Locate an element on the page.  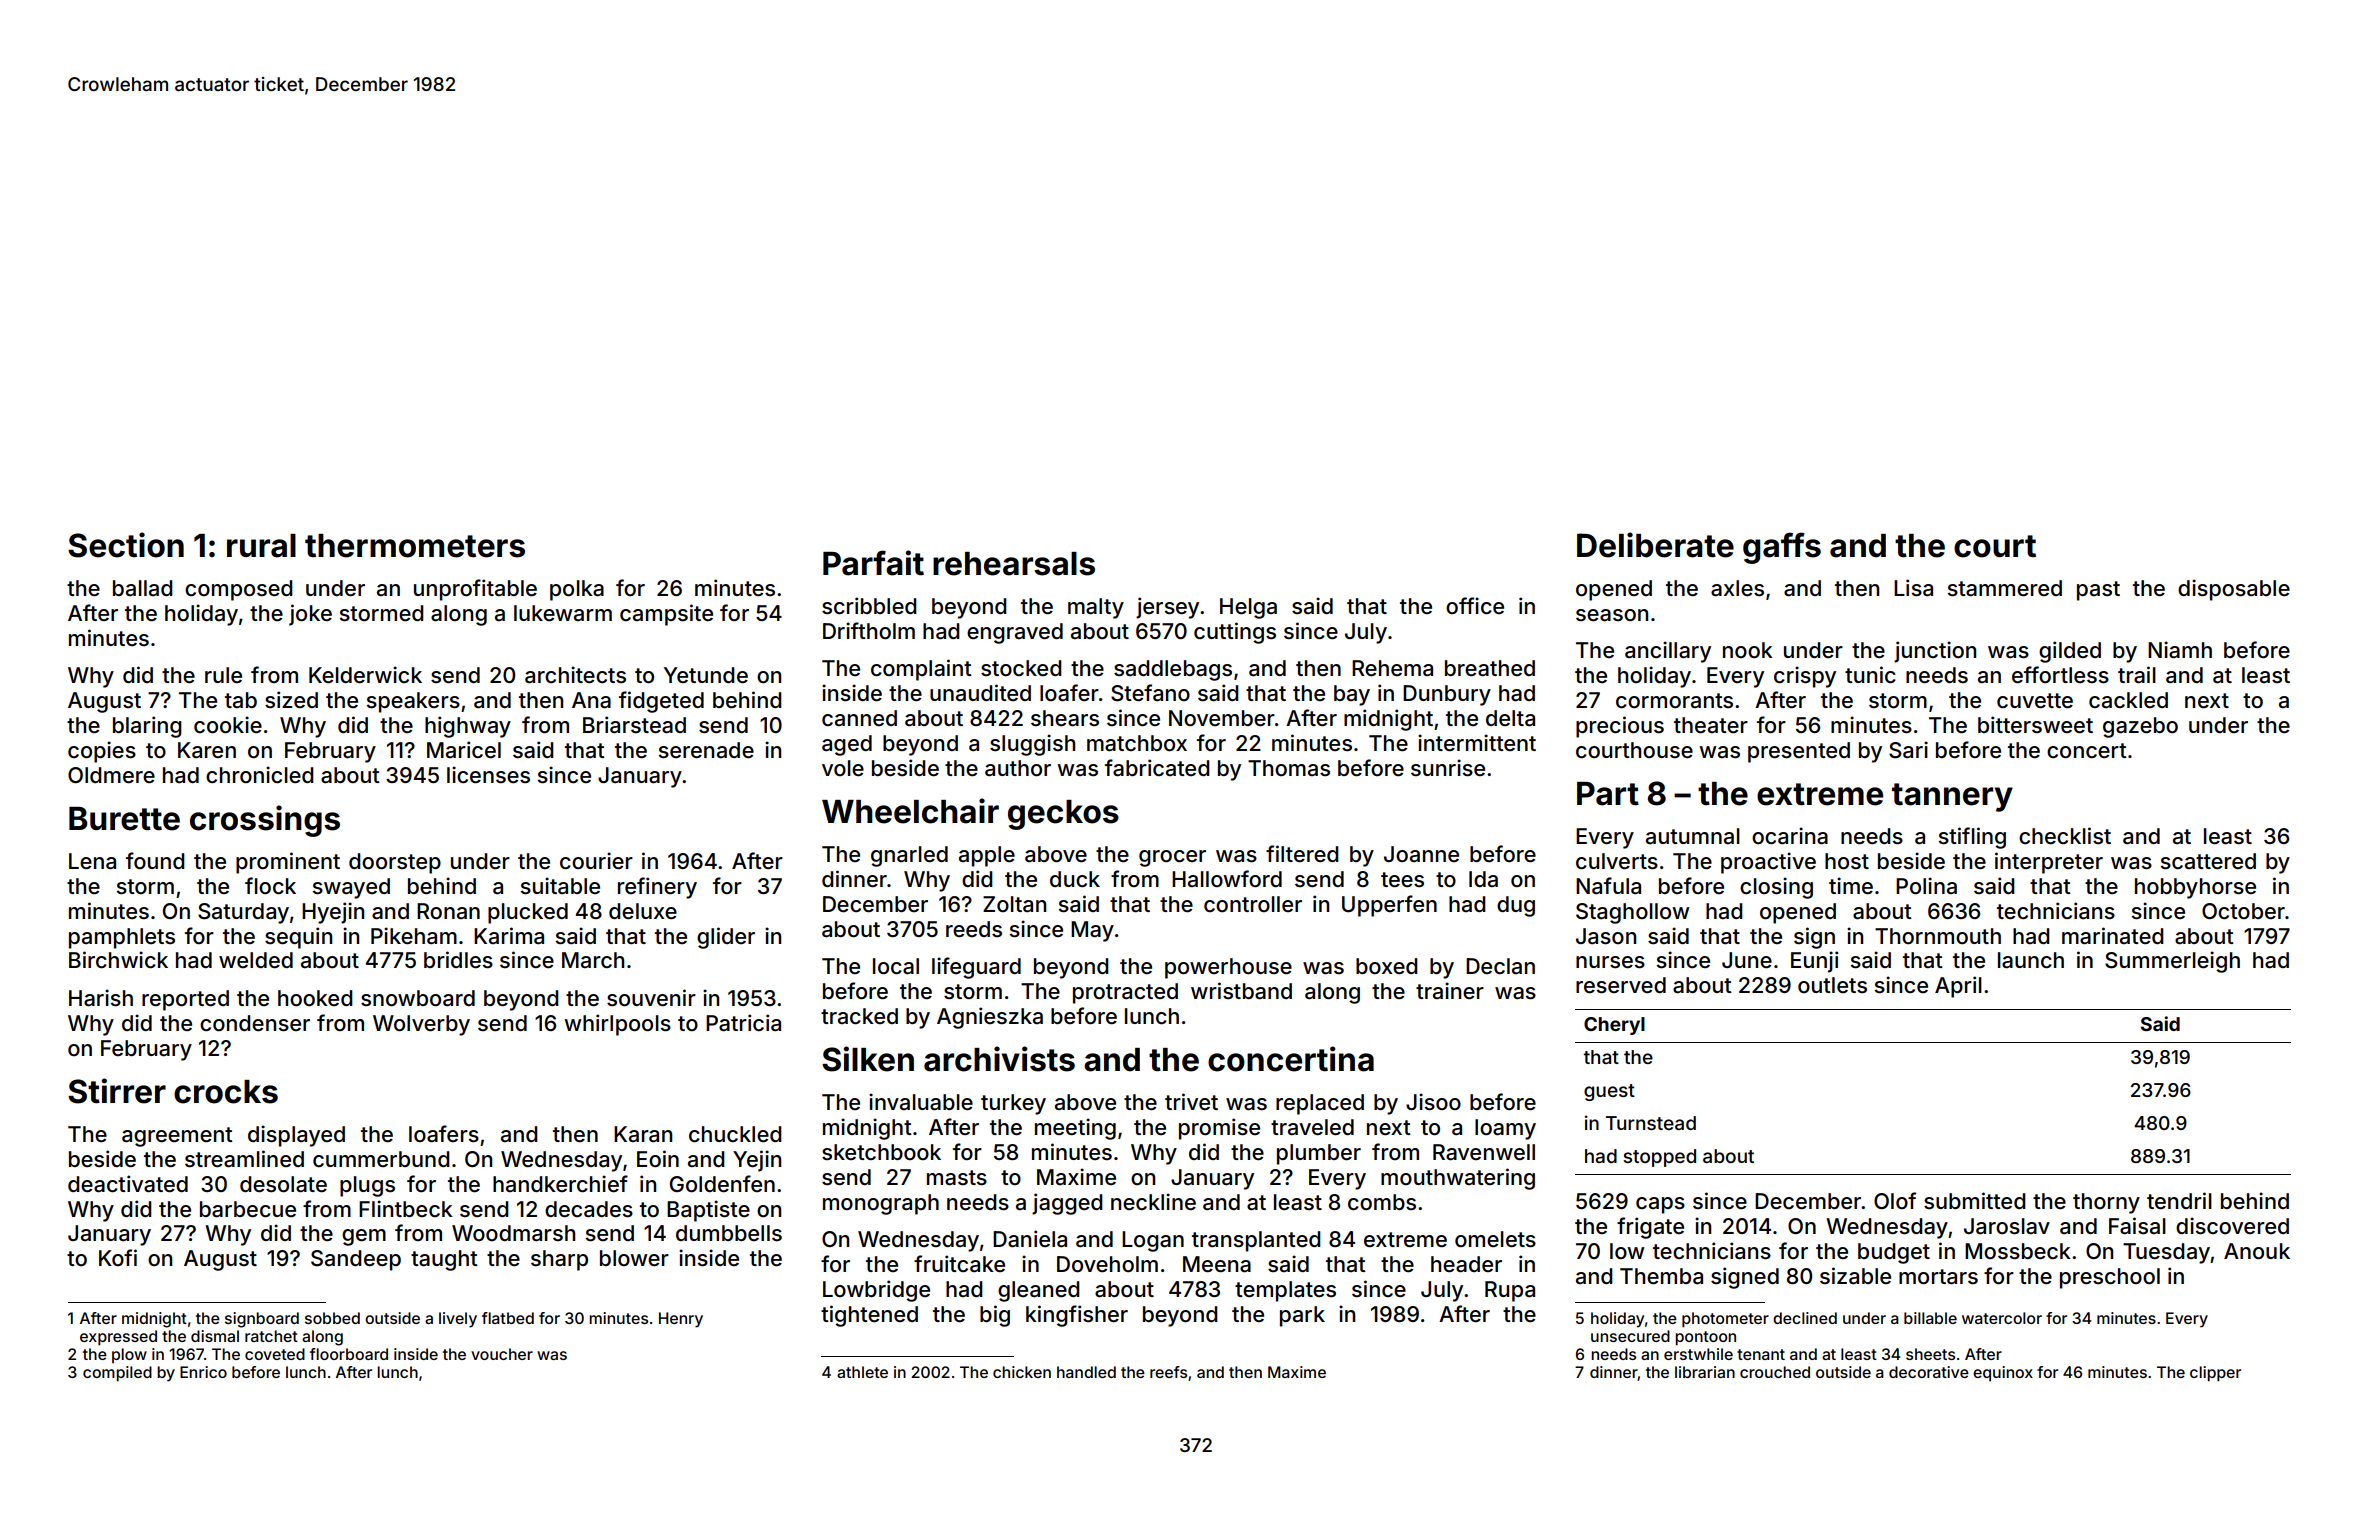
filtered is located at coordinates (1302, 854).
